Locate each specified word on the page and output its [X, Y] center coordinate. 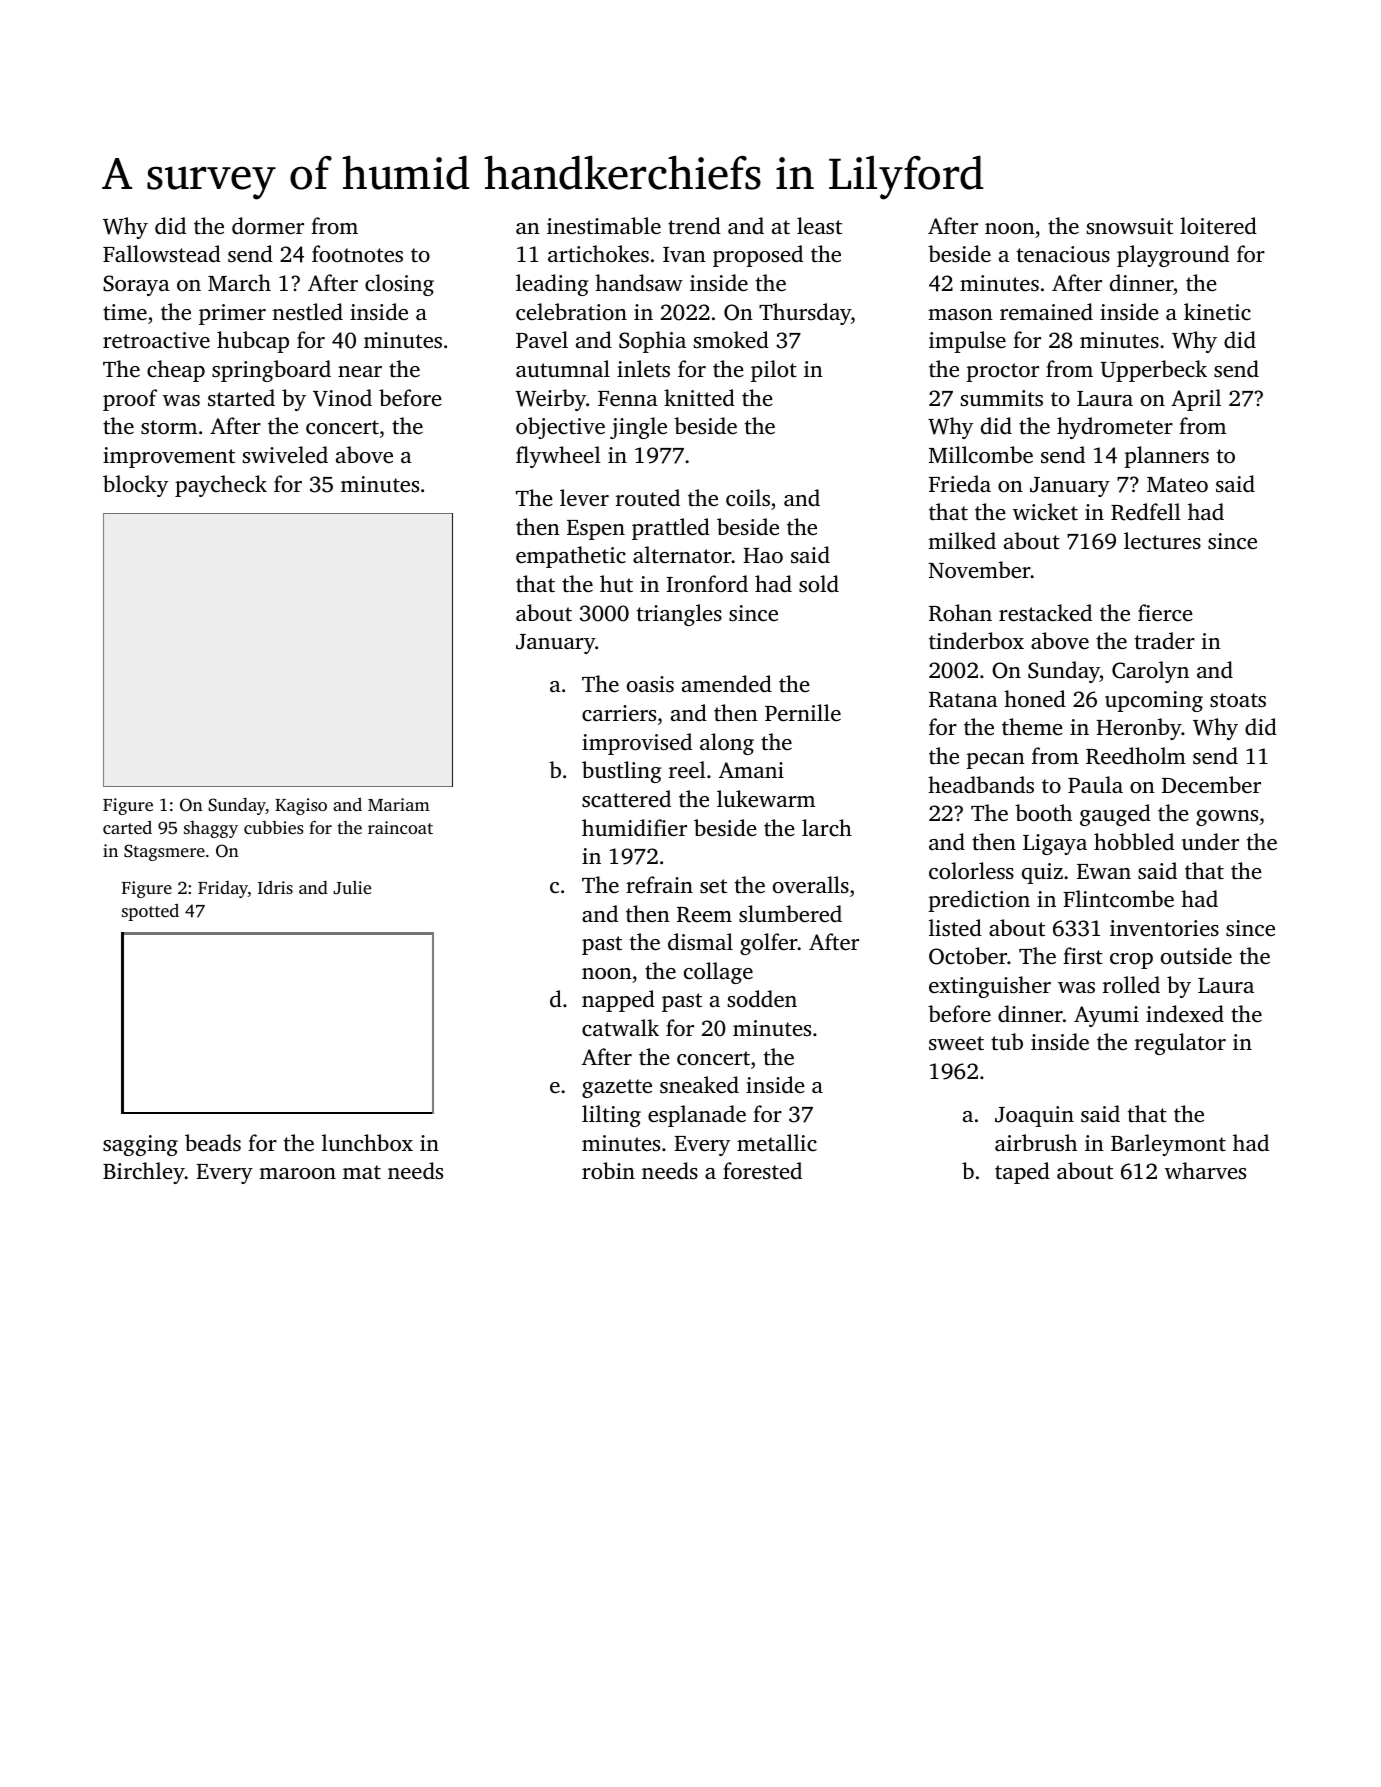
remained [1046, 312]
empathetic [571, 557]
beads [213, 1143]
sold [819, 584]
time [125, 312]
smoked [731, 340]
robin [608, 1170]
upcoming [1154, 701]
